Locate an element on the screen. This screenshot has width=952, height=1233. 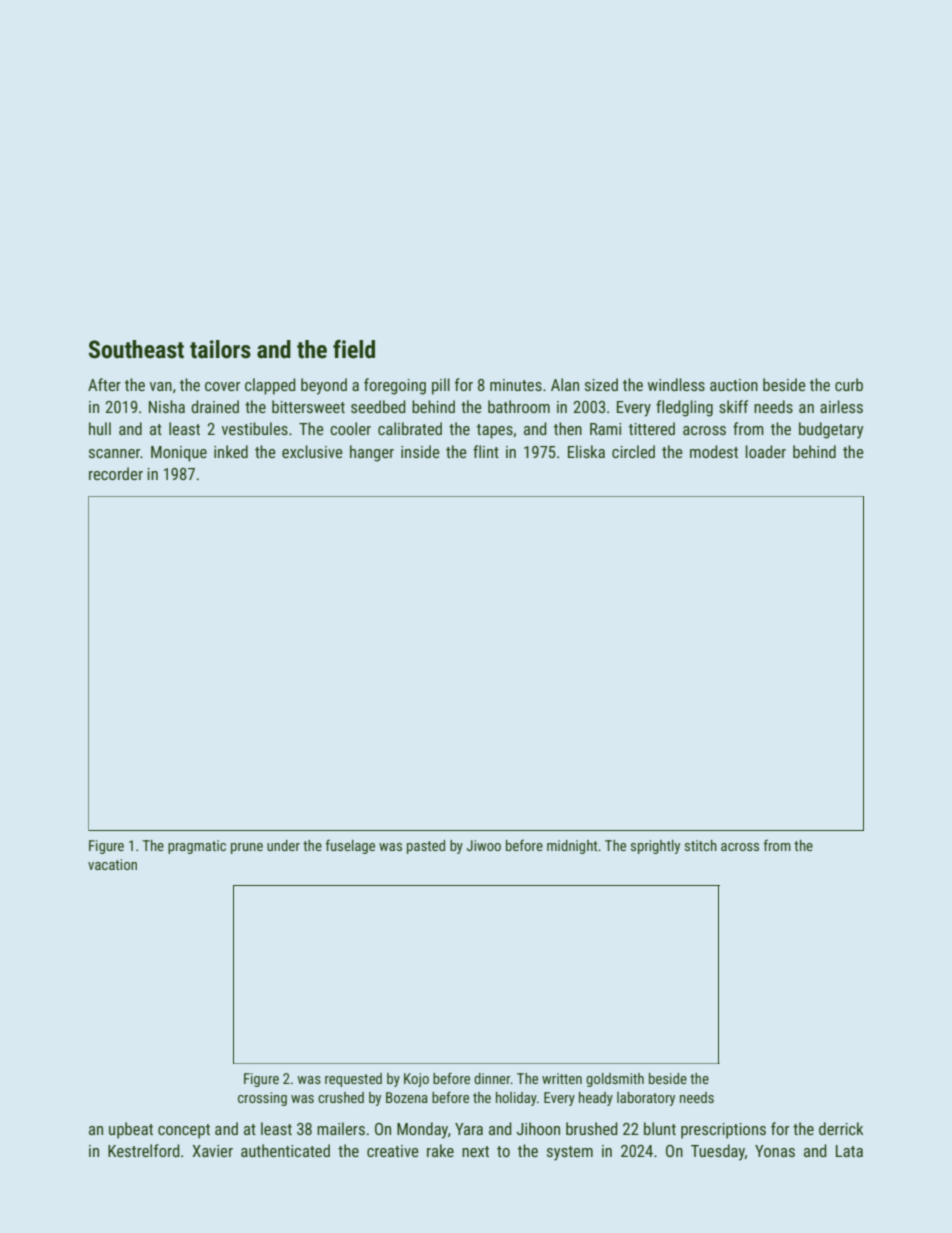
flint is located at coordinates (486, 451).
